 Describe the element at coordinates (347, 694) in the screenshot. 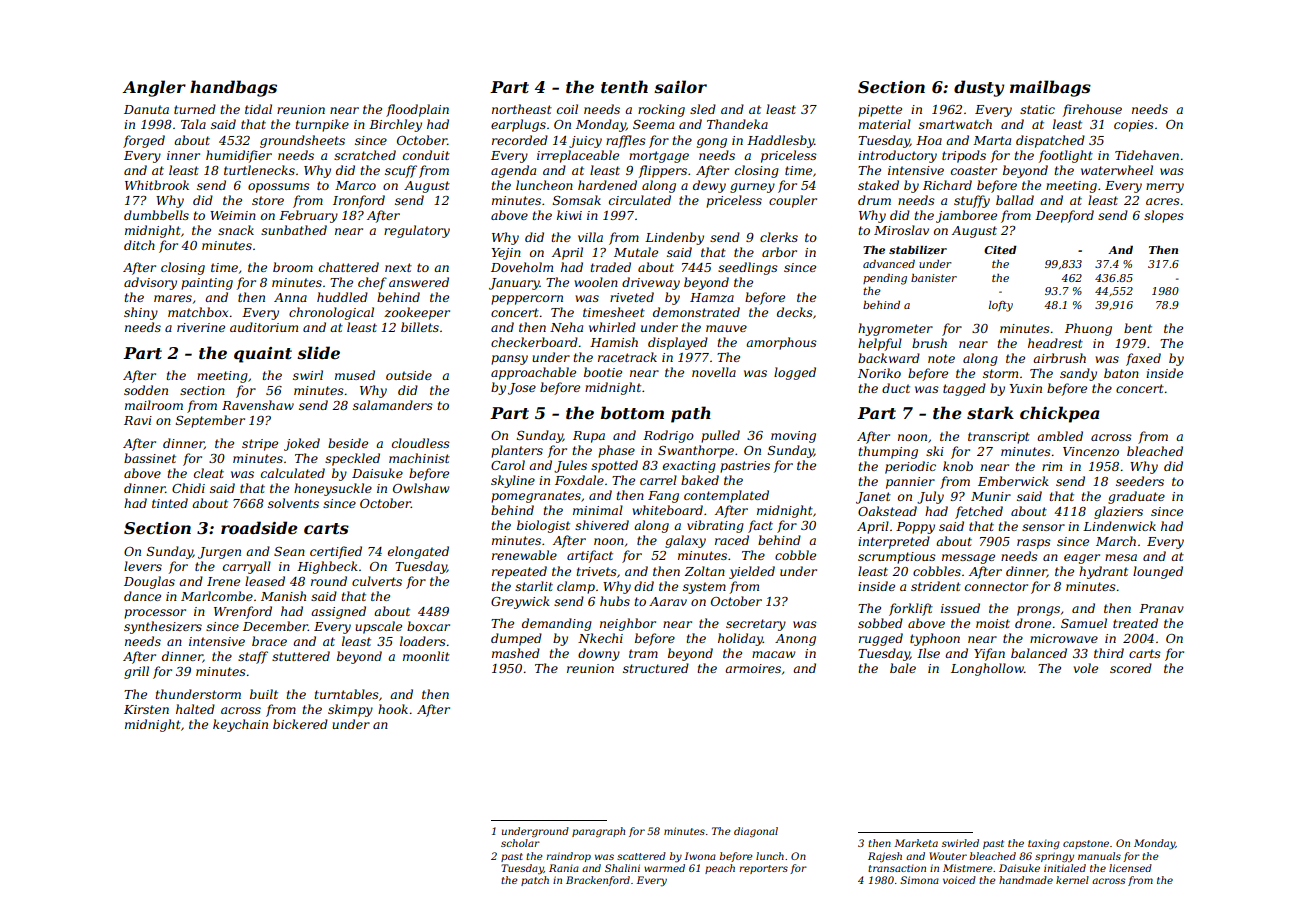

I see `turntables` at that location.
